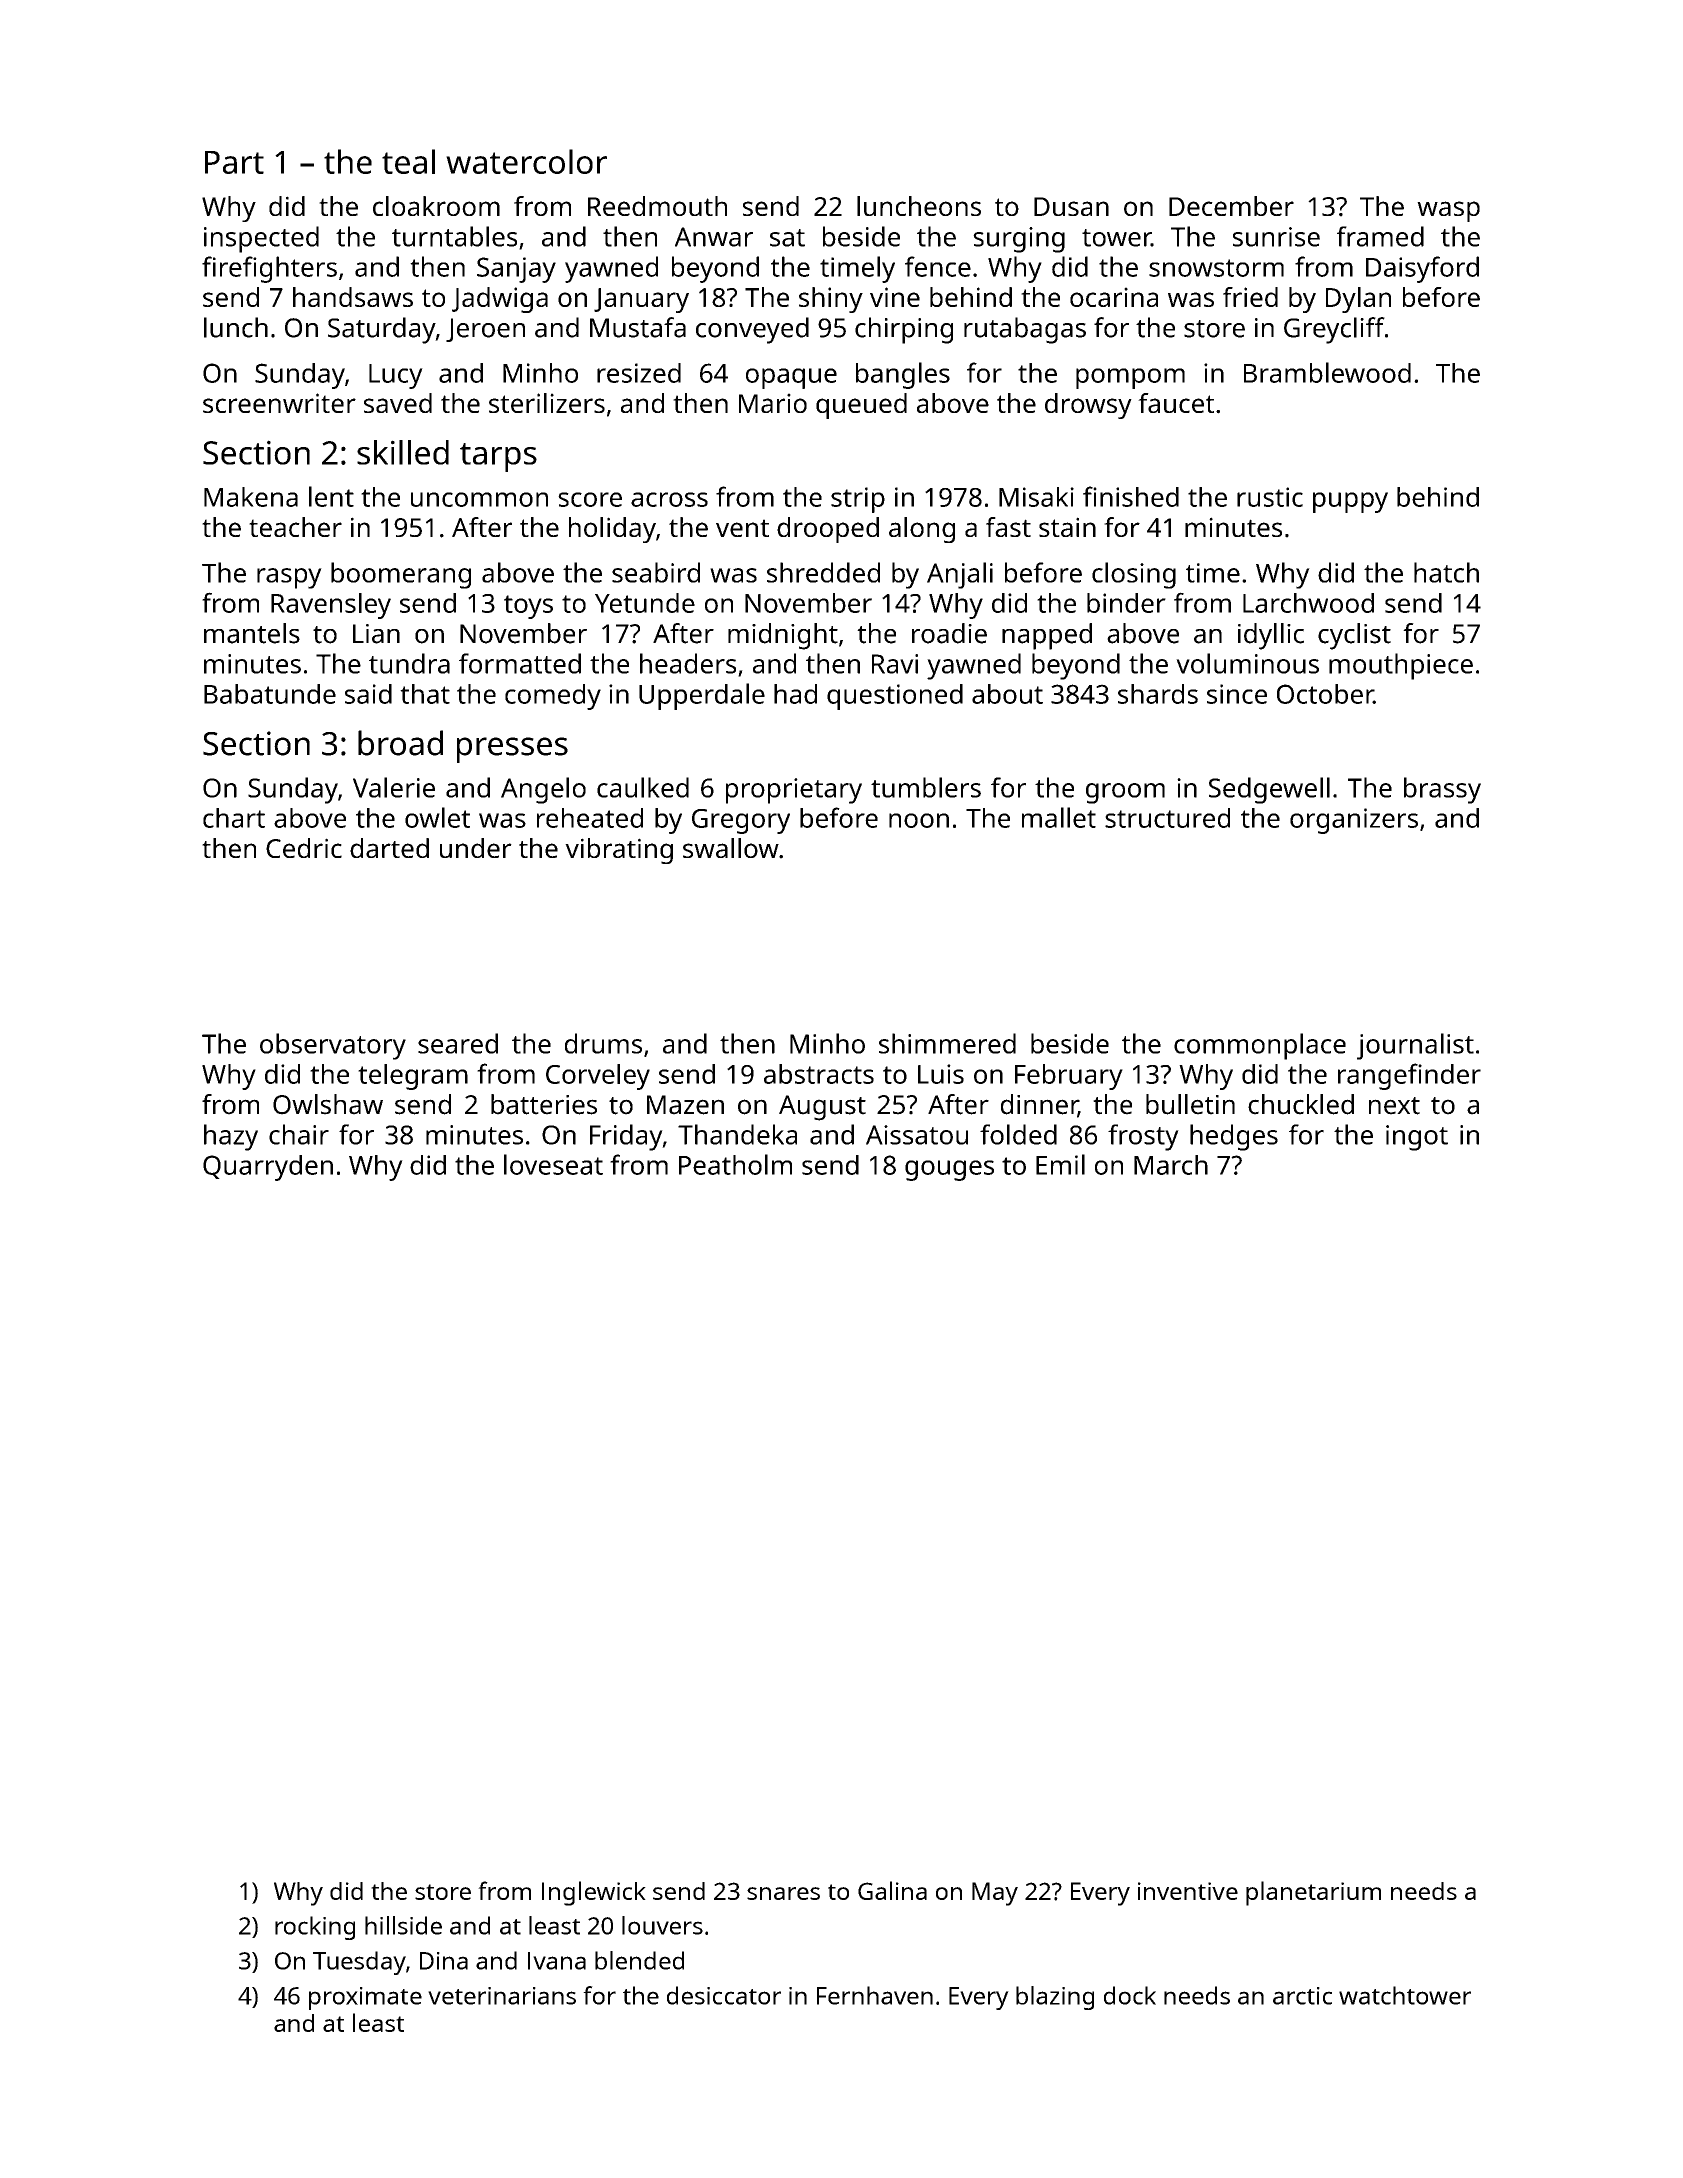  What do you see at coordinates (1394, 1106) in the screenshot?
I see `next` at bounding box center [1394, 1106].
